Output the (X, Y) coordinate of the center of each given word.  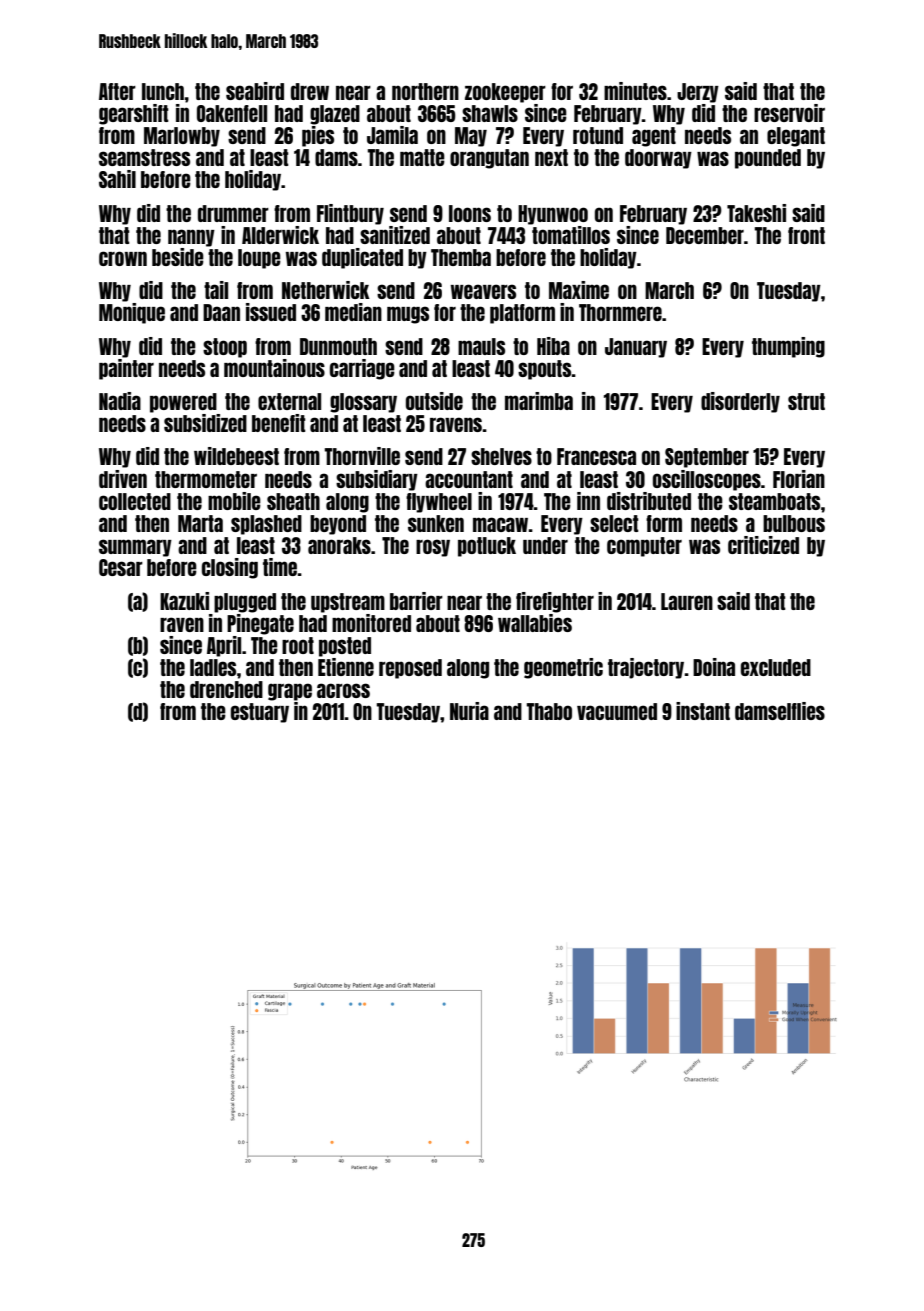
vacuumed (617, 711)
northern (425, 91)
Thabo (549, 711)
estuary (260, 713)
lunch (163, 91)
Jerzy (698, 93)
